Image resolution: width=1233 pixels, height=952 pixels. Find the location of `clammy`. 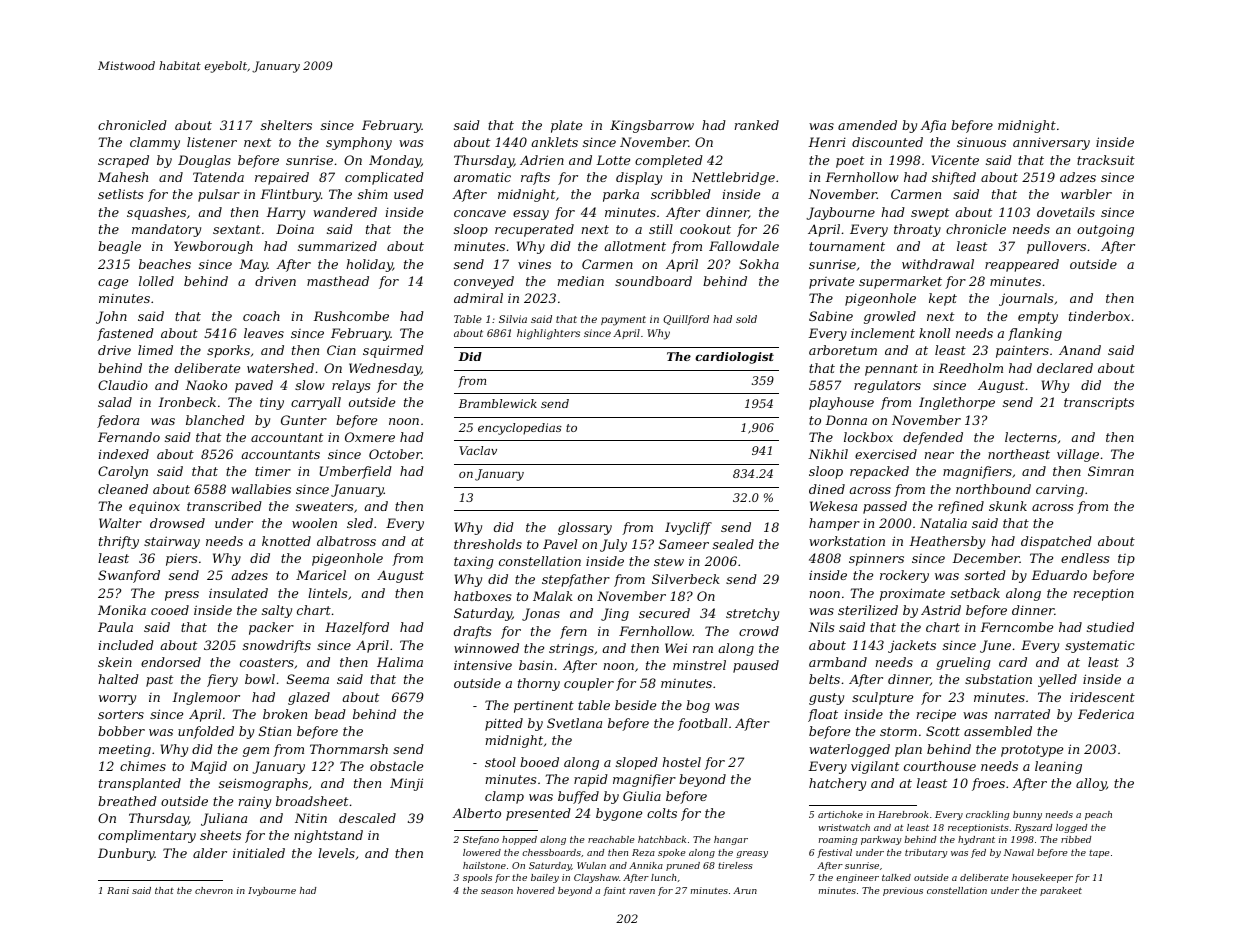

clammy is located at coordinates (155, 143).
